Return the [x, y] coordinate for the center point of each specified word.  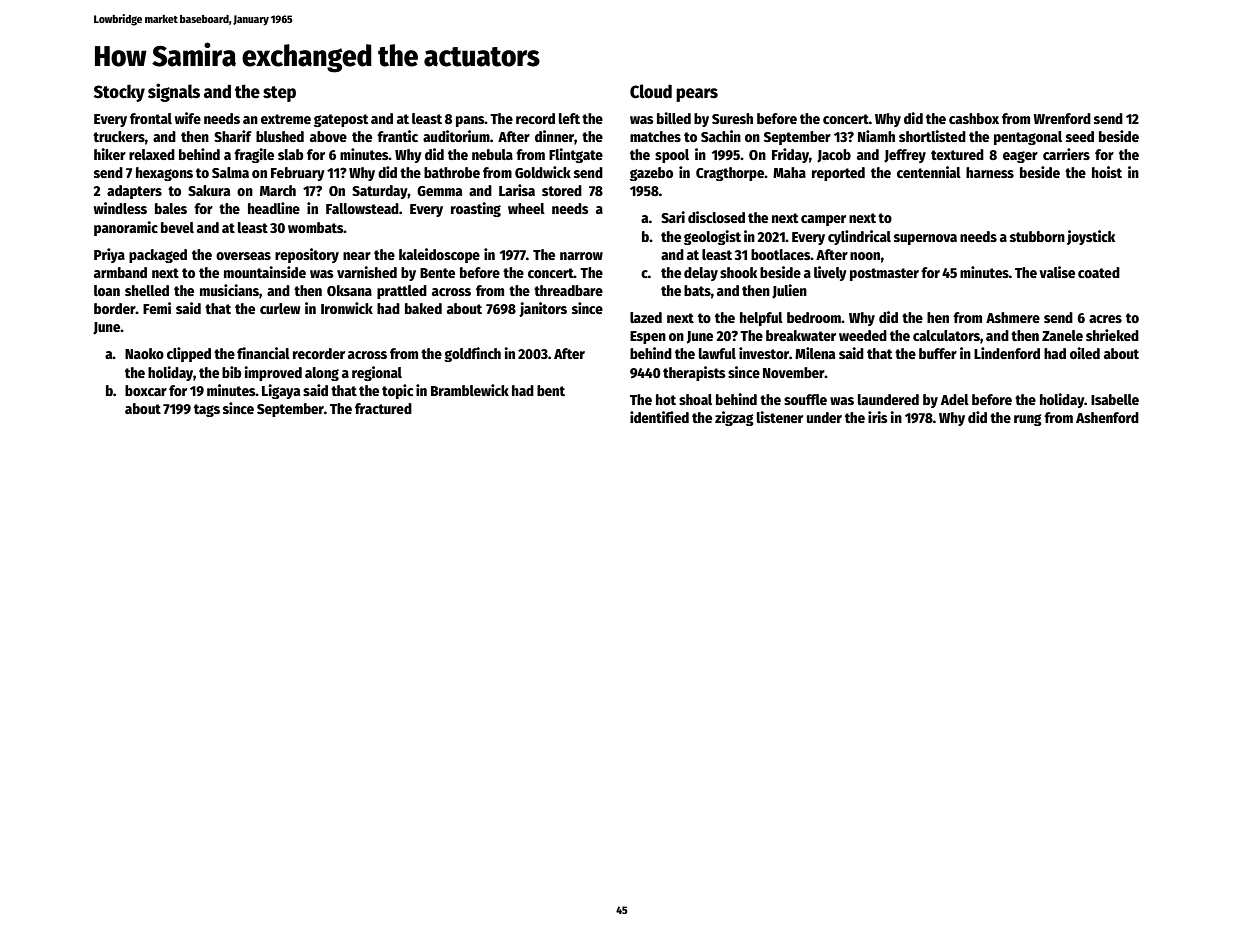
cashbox [974, 118]
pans [470, 121]
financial [263, 353]
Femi [157, 308]
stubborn [1037, 236]
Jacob [834, 156]
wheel [526, 208]
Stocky [119, 93]
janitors [543, 309]
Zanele [1062, 335]
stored [562, 190]
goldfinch [472, 354]
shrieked [1112, 335]
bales [171, 208]
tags [207, 410]
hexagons [164, 174]
